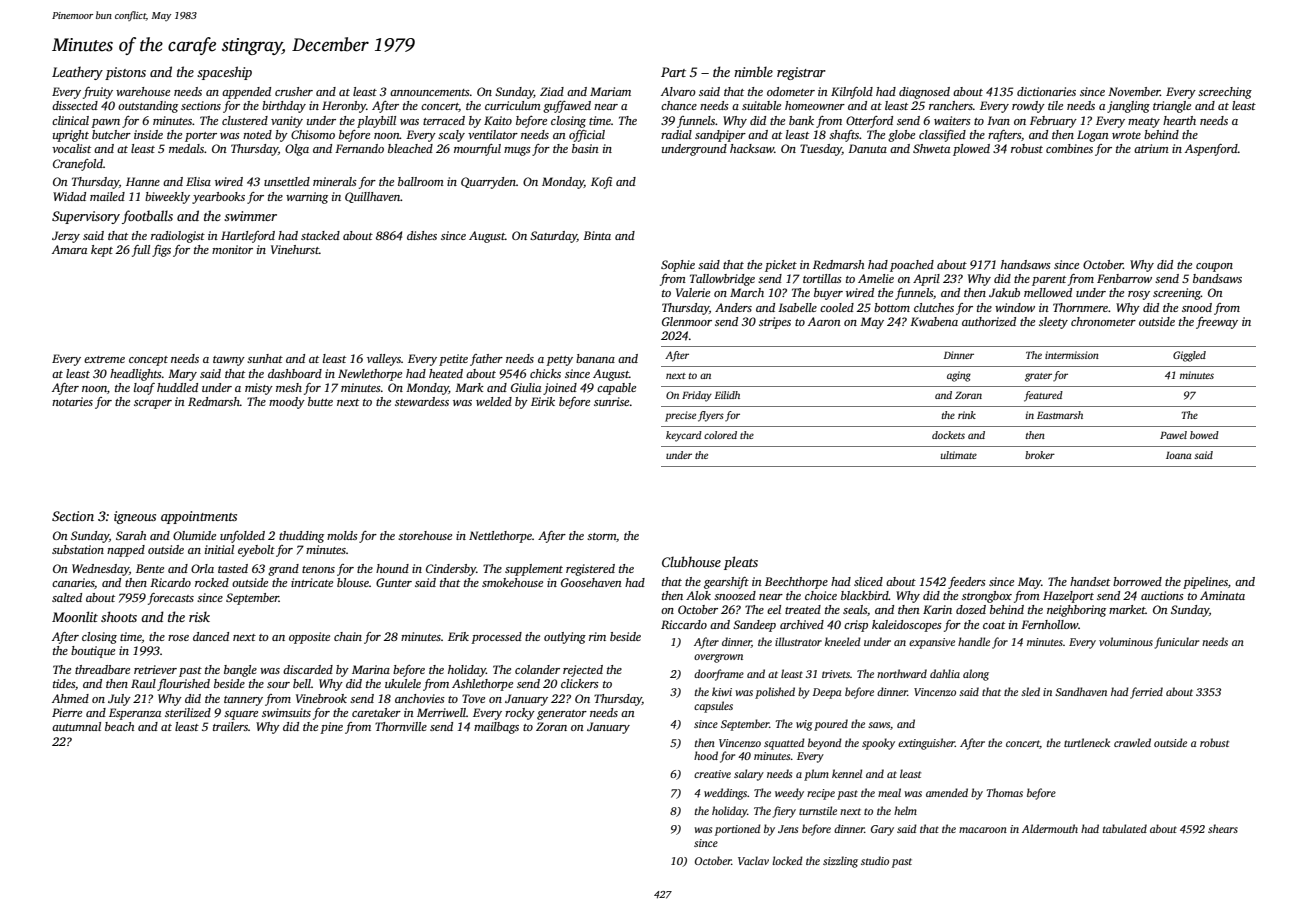 The image size is (1308, 924). What do you see at coordinates (178, 638) in the screenshot?
I see `rose` at bounding box center [178, 638].
